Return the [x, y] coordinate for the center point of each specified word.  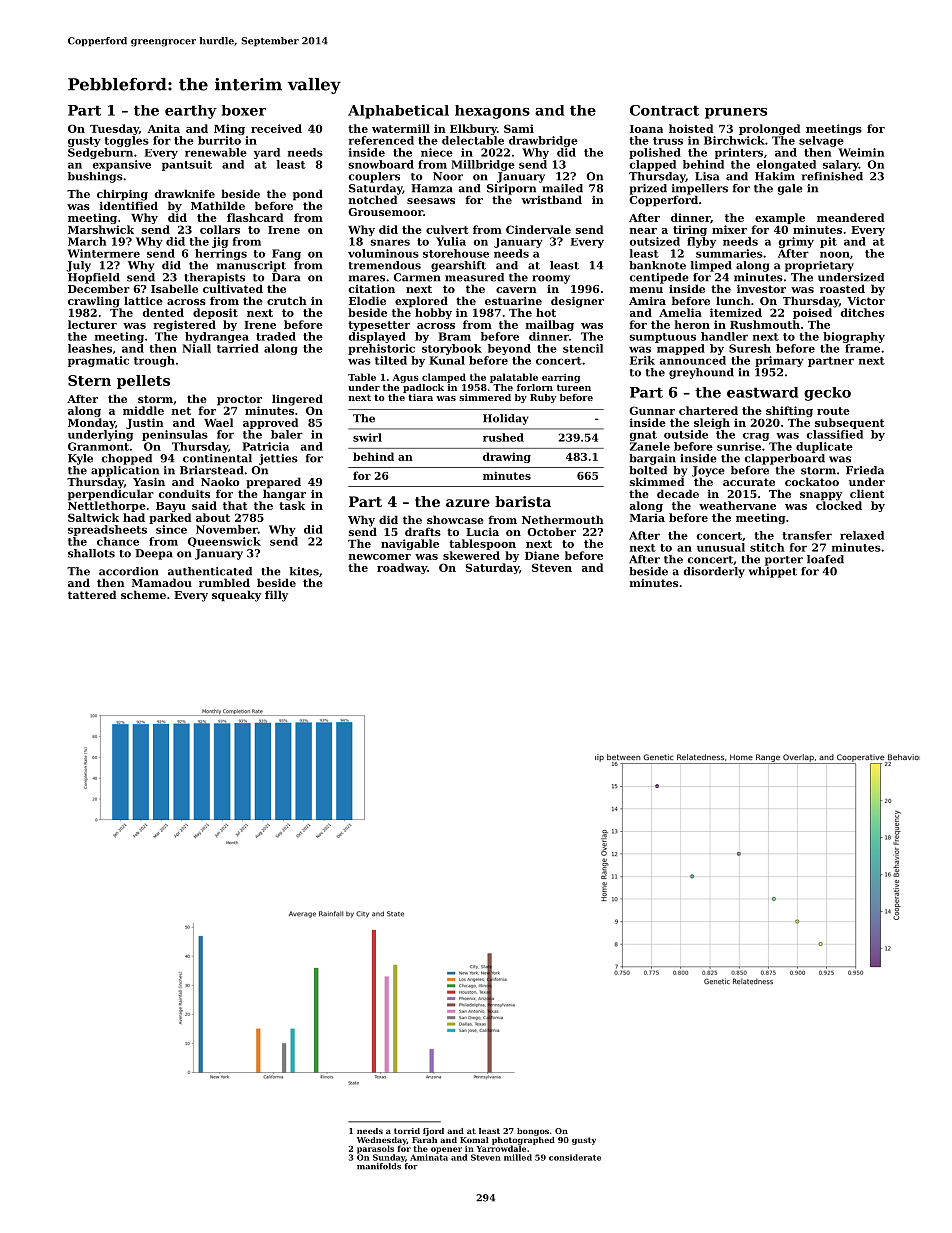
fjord [433, 1132]
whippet [773, 572]
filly [276, 596]
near [643, 231]
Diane [542, 555]
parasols [375, 1149]
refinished [832, 176]
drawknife [185, 193]
